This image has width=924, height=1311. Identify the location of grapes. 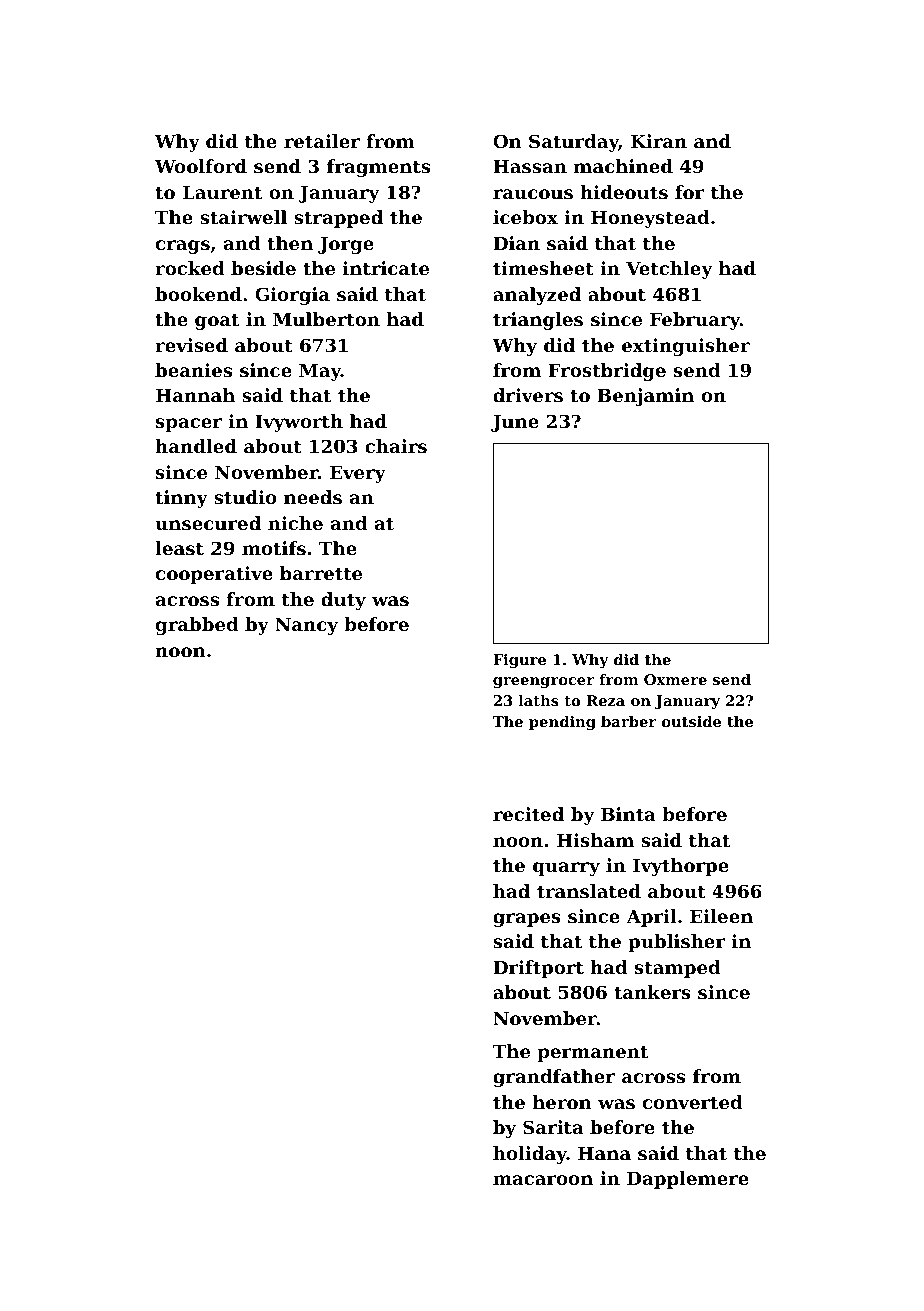
(527, 920).
